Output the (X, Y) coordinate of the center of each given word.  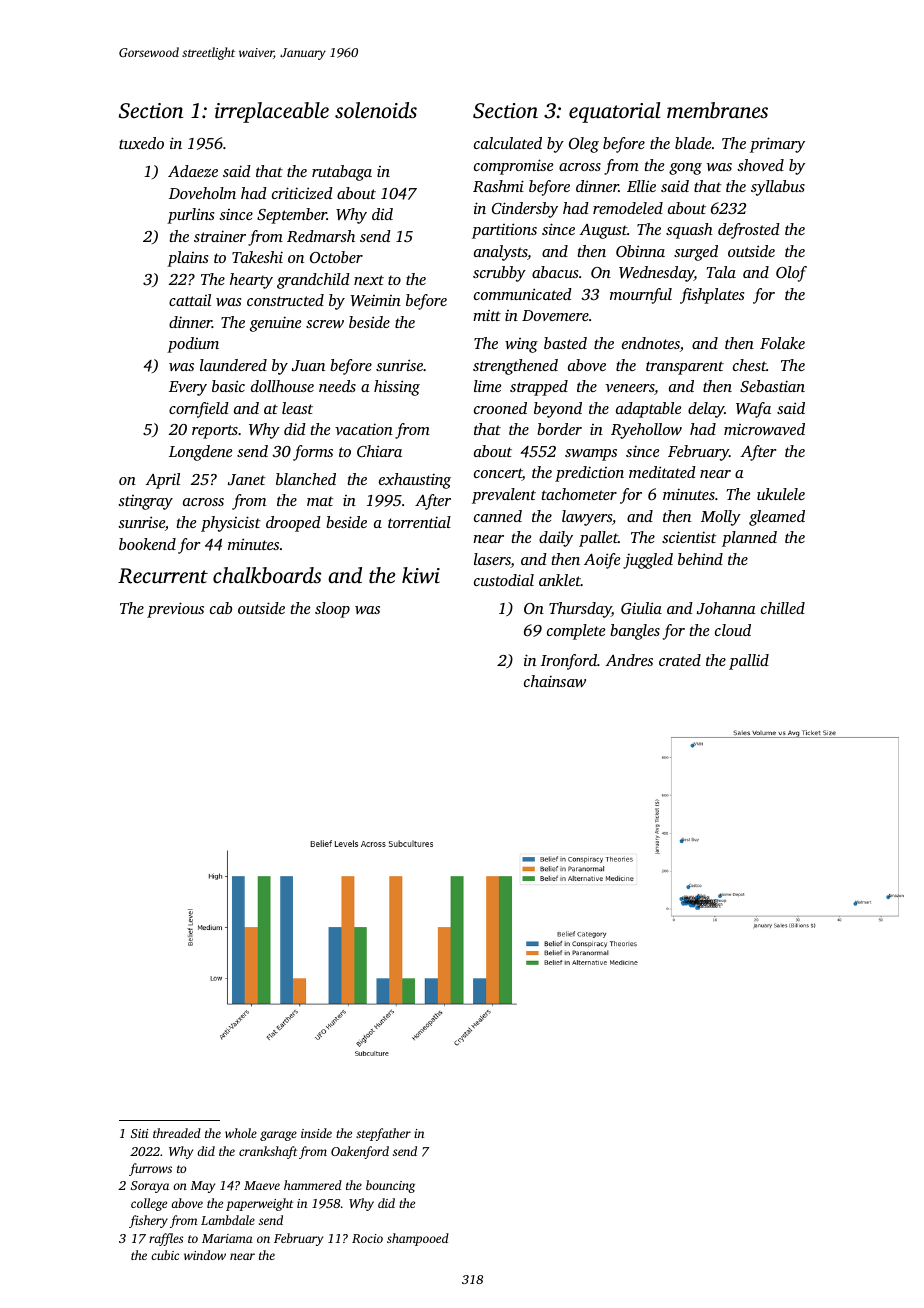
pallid (749, 662)
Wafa (753, 410)
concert (498, 474)
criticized (302, 193)
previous (175, 610)
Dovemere (555, 315)
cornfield (199, 410)
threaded (177, 1133)
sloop (332, 610)
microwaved (764, 429)
